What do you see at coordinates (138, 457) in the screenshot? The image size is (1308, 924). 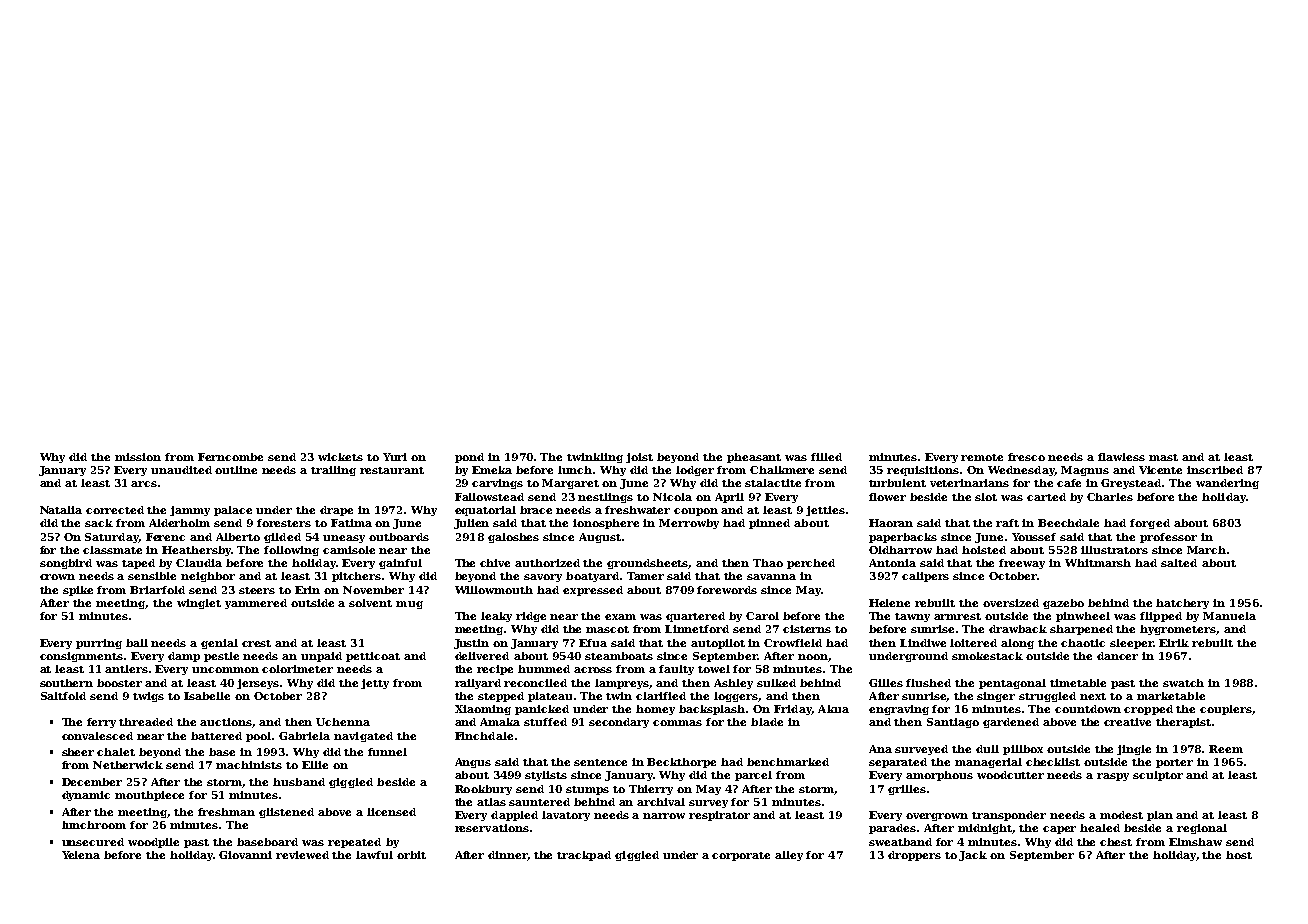 I see `mission` at bounding box center [138, 457].
